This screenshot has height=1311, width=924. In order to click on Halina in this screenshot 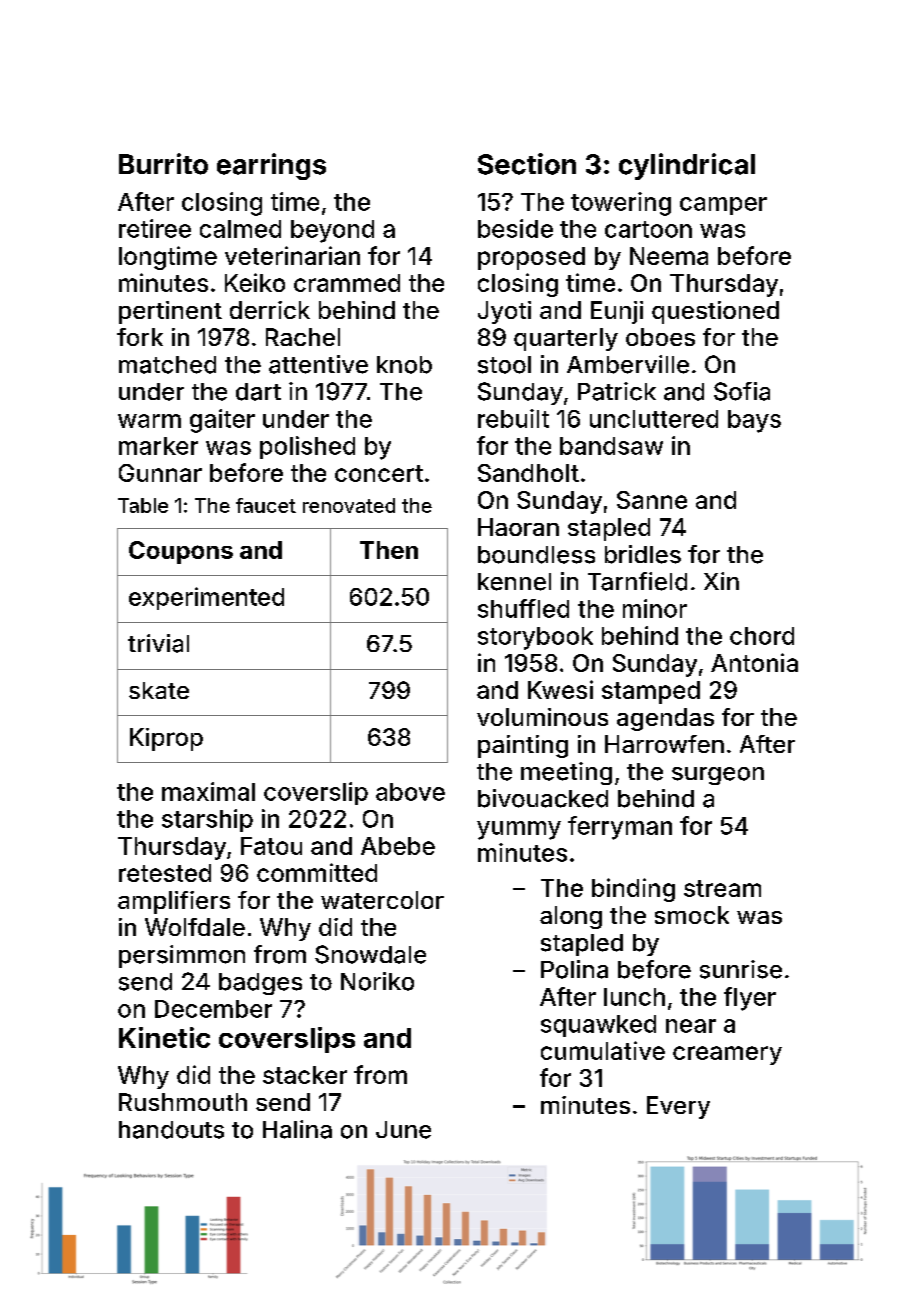, I will do `click(297, 1129)`.
